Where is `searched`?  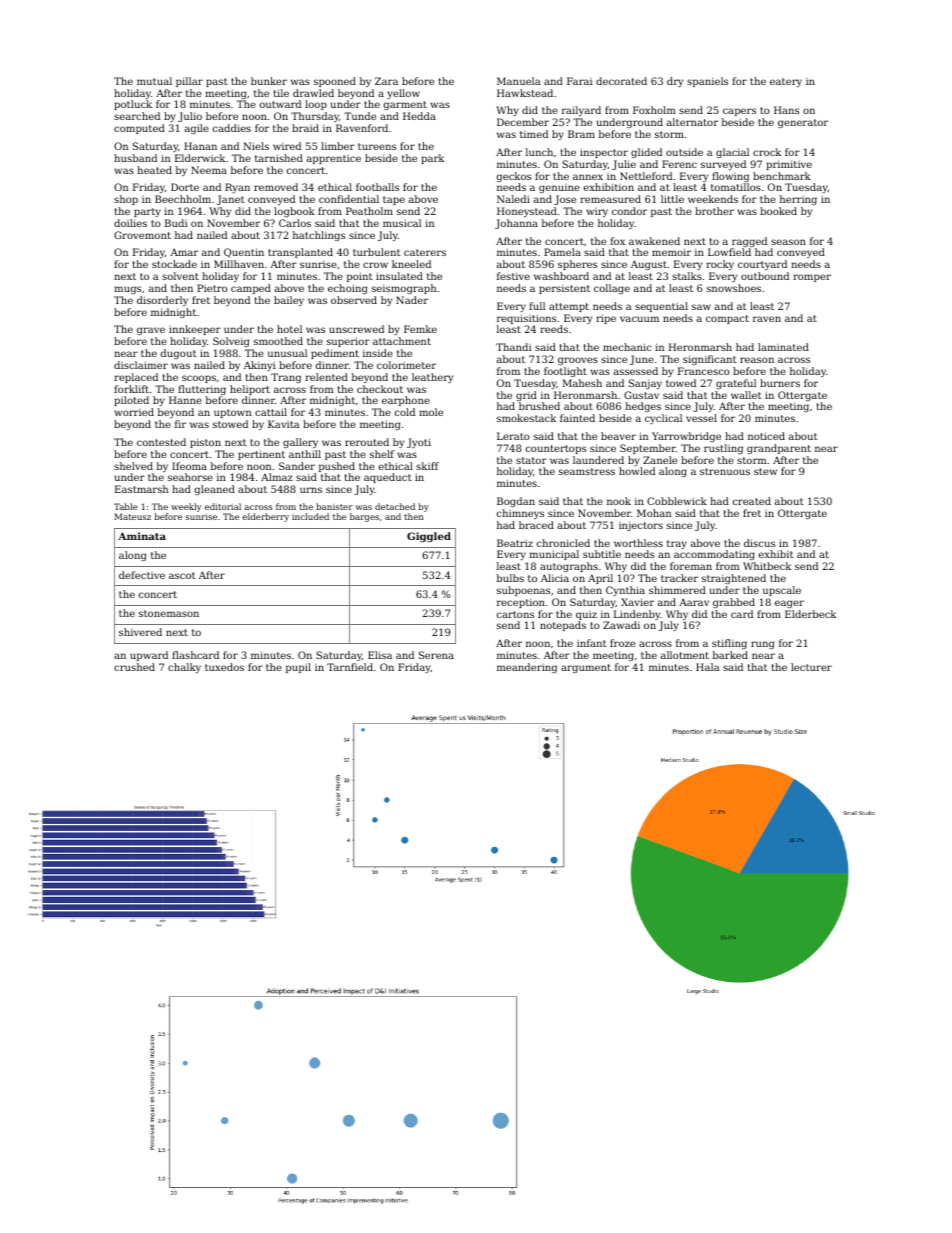 searched is located at coordinates (137, 116).
